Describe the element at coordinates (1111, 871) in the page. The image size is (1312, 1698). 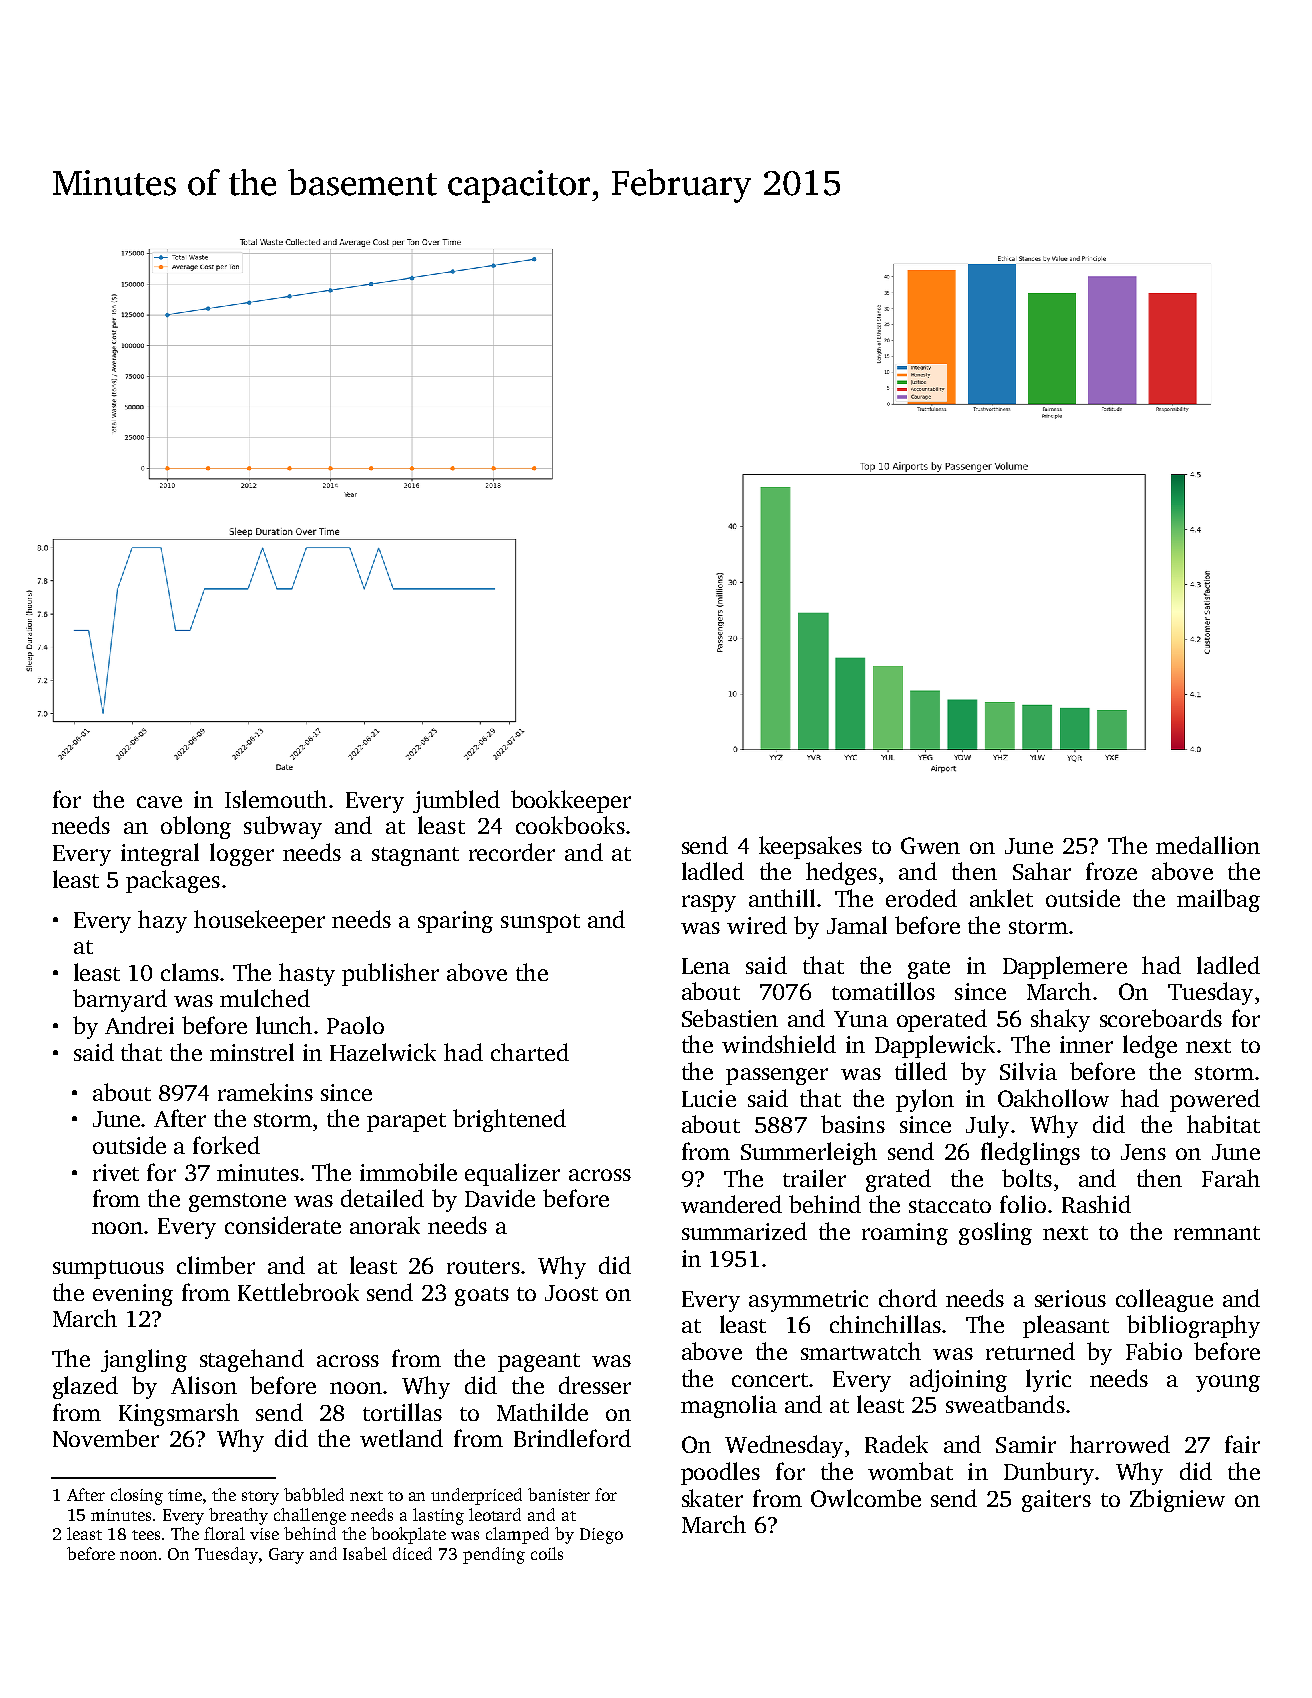
I see `froze` at that location.
